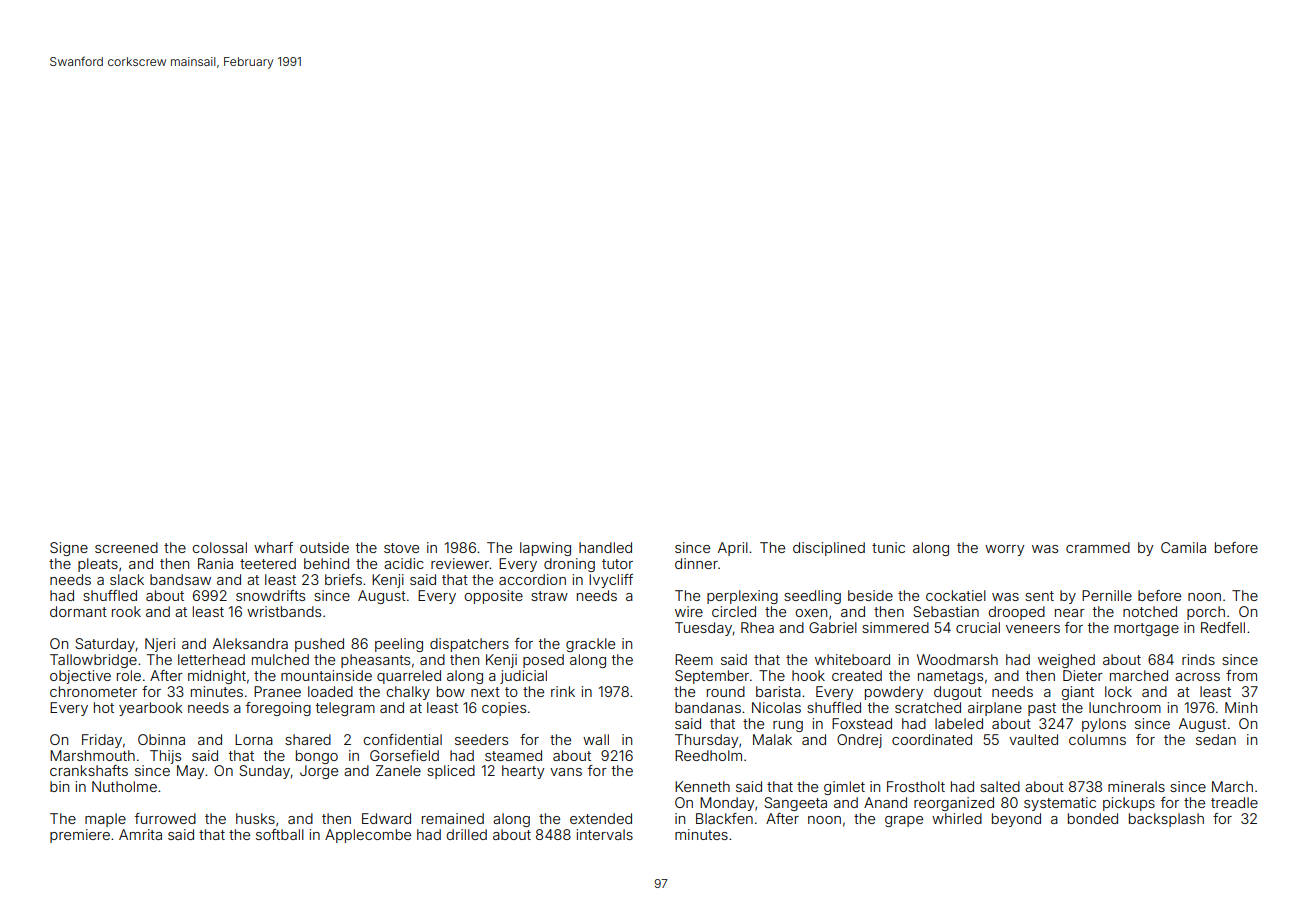 This screenshot has width=1308, height=924. What do you see at coordinates (1078, 693) in the screenshot?
I see `giant` at bounding box center [1078, 693].
